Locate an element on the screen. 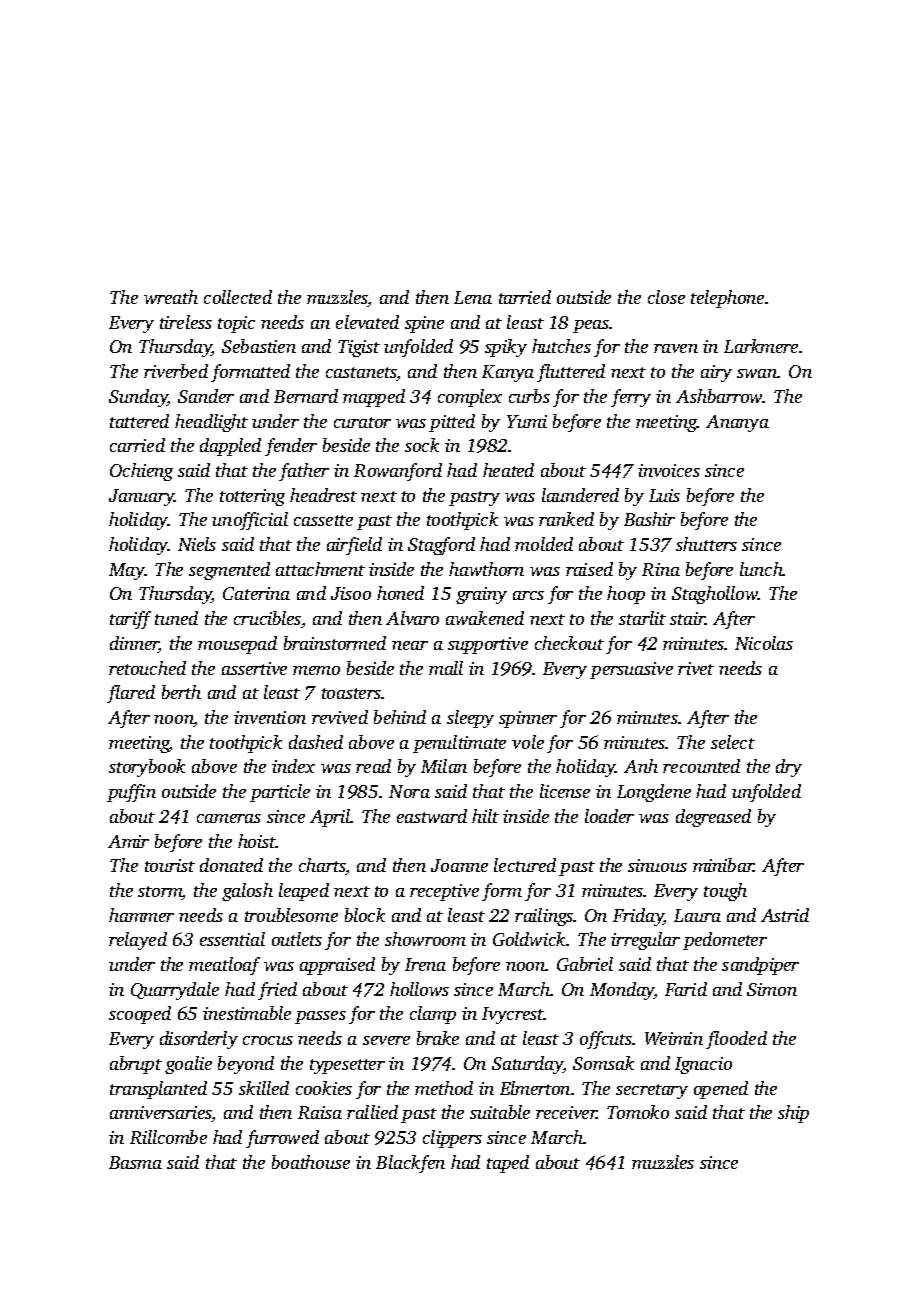  supportive is located at coordinates (488, 645).
